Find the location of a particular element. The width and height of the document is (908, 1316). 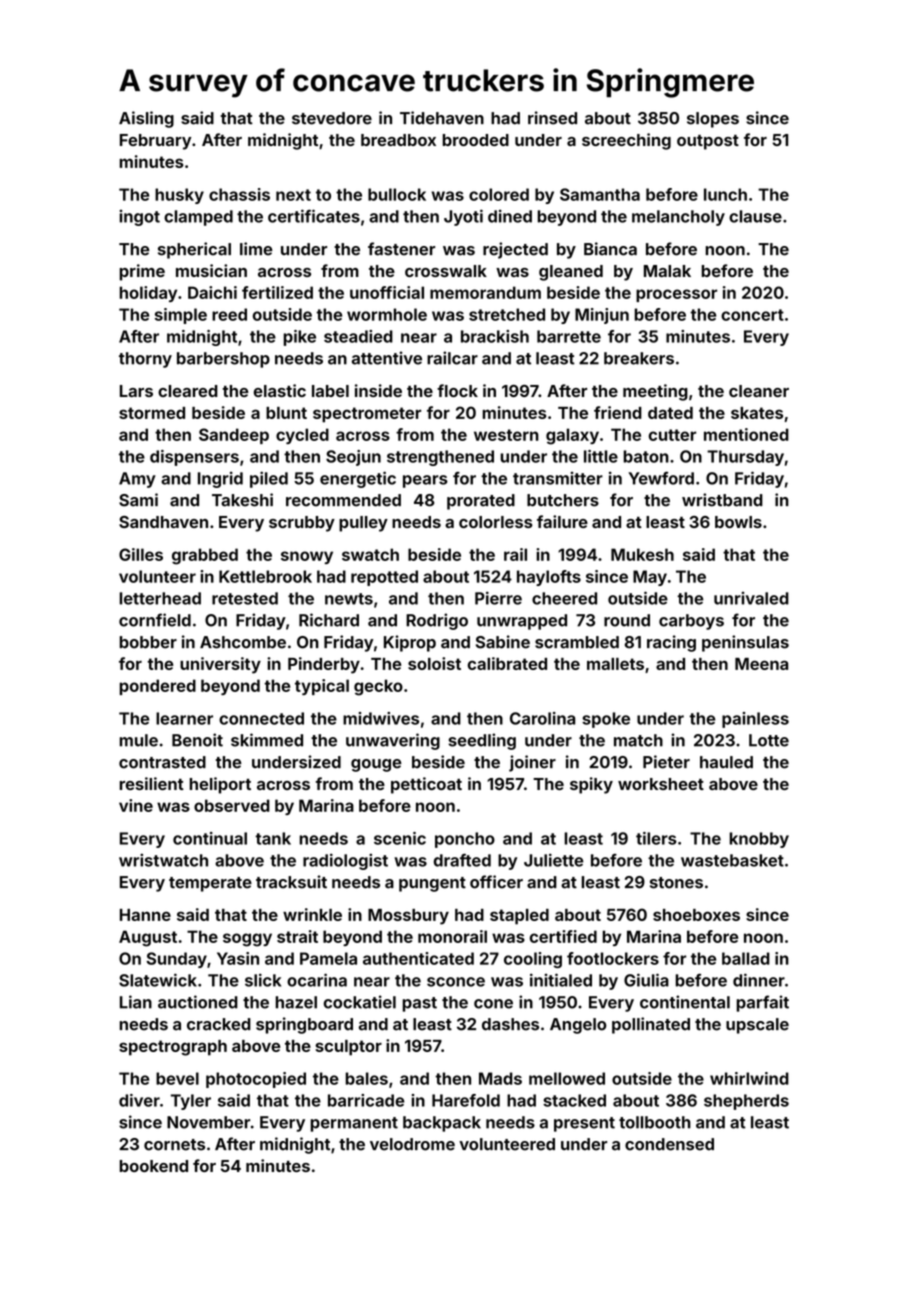

breakers is located at coordinates (639, 358).
